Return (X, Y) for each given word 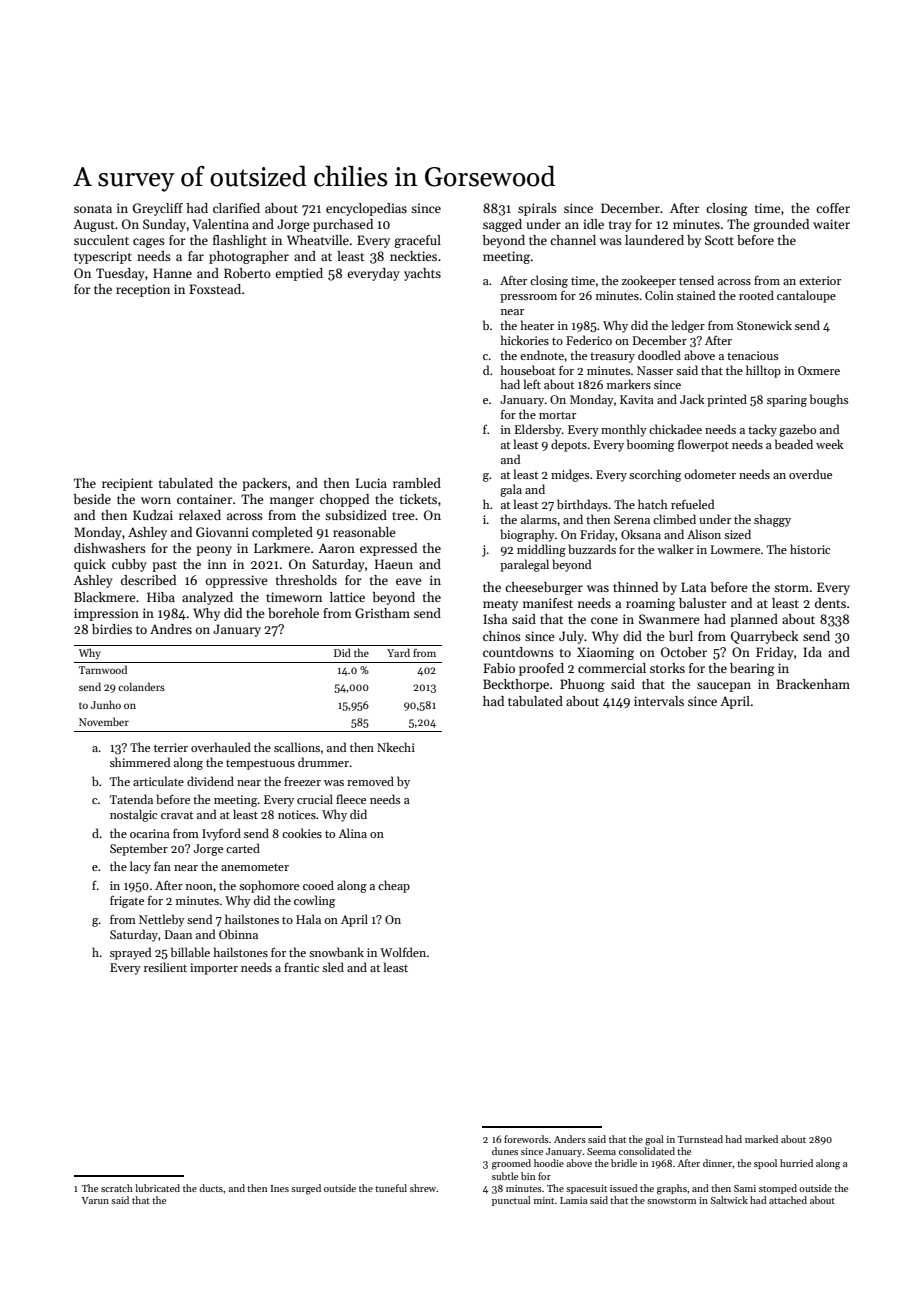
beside (92, 499)
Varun (95, 1200)
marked (761, 1139)
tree (403, 516)
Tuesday (120, 274)
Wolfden (403, 952)
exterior (820, 280)
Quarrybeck (764, 637)
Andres (171, 629)
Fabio (499, 668)
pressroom (528, 298)
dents (830, 603)
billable (190, 952)
